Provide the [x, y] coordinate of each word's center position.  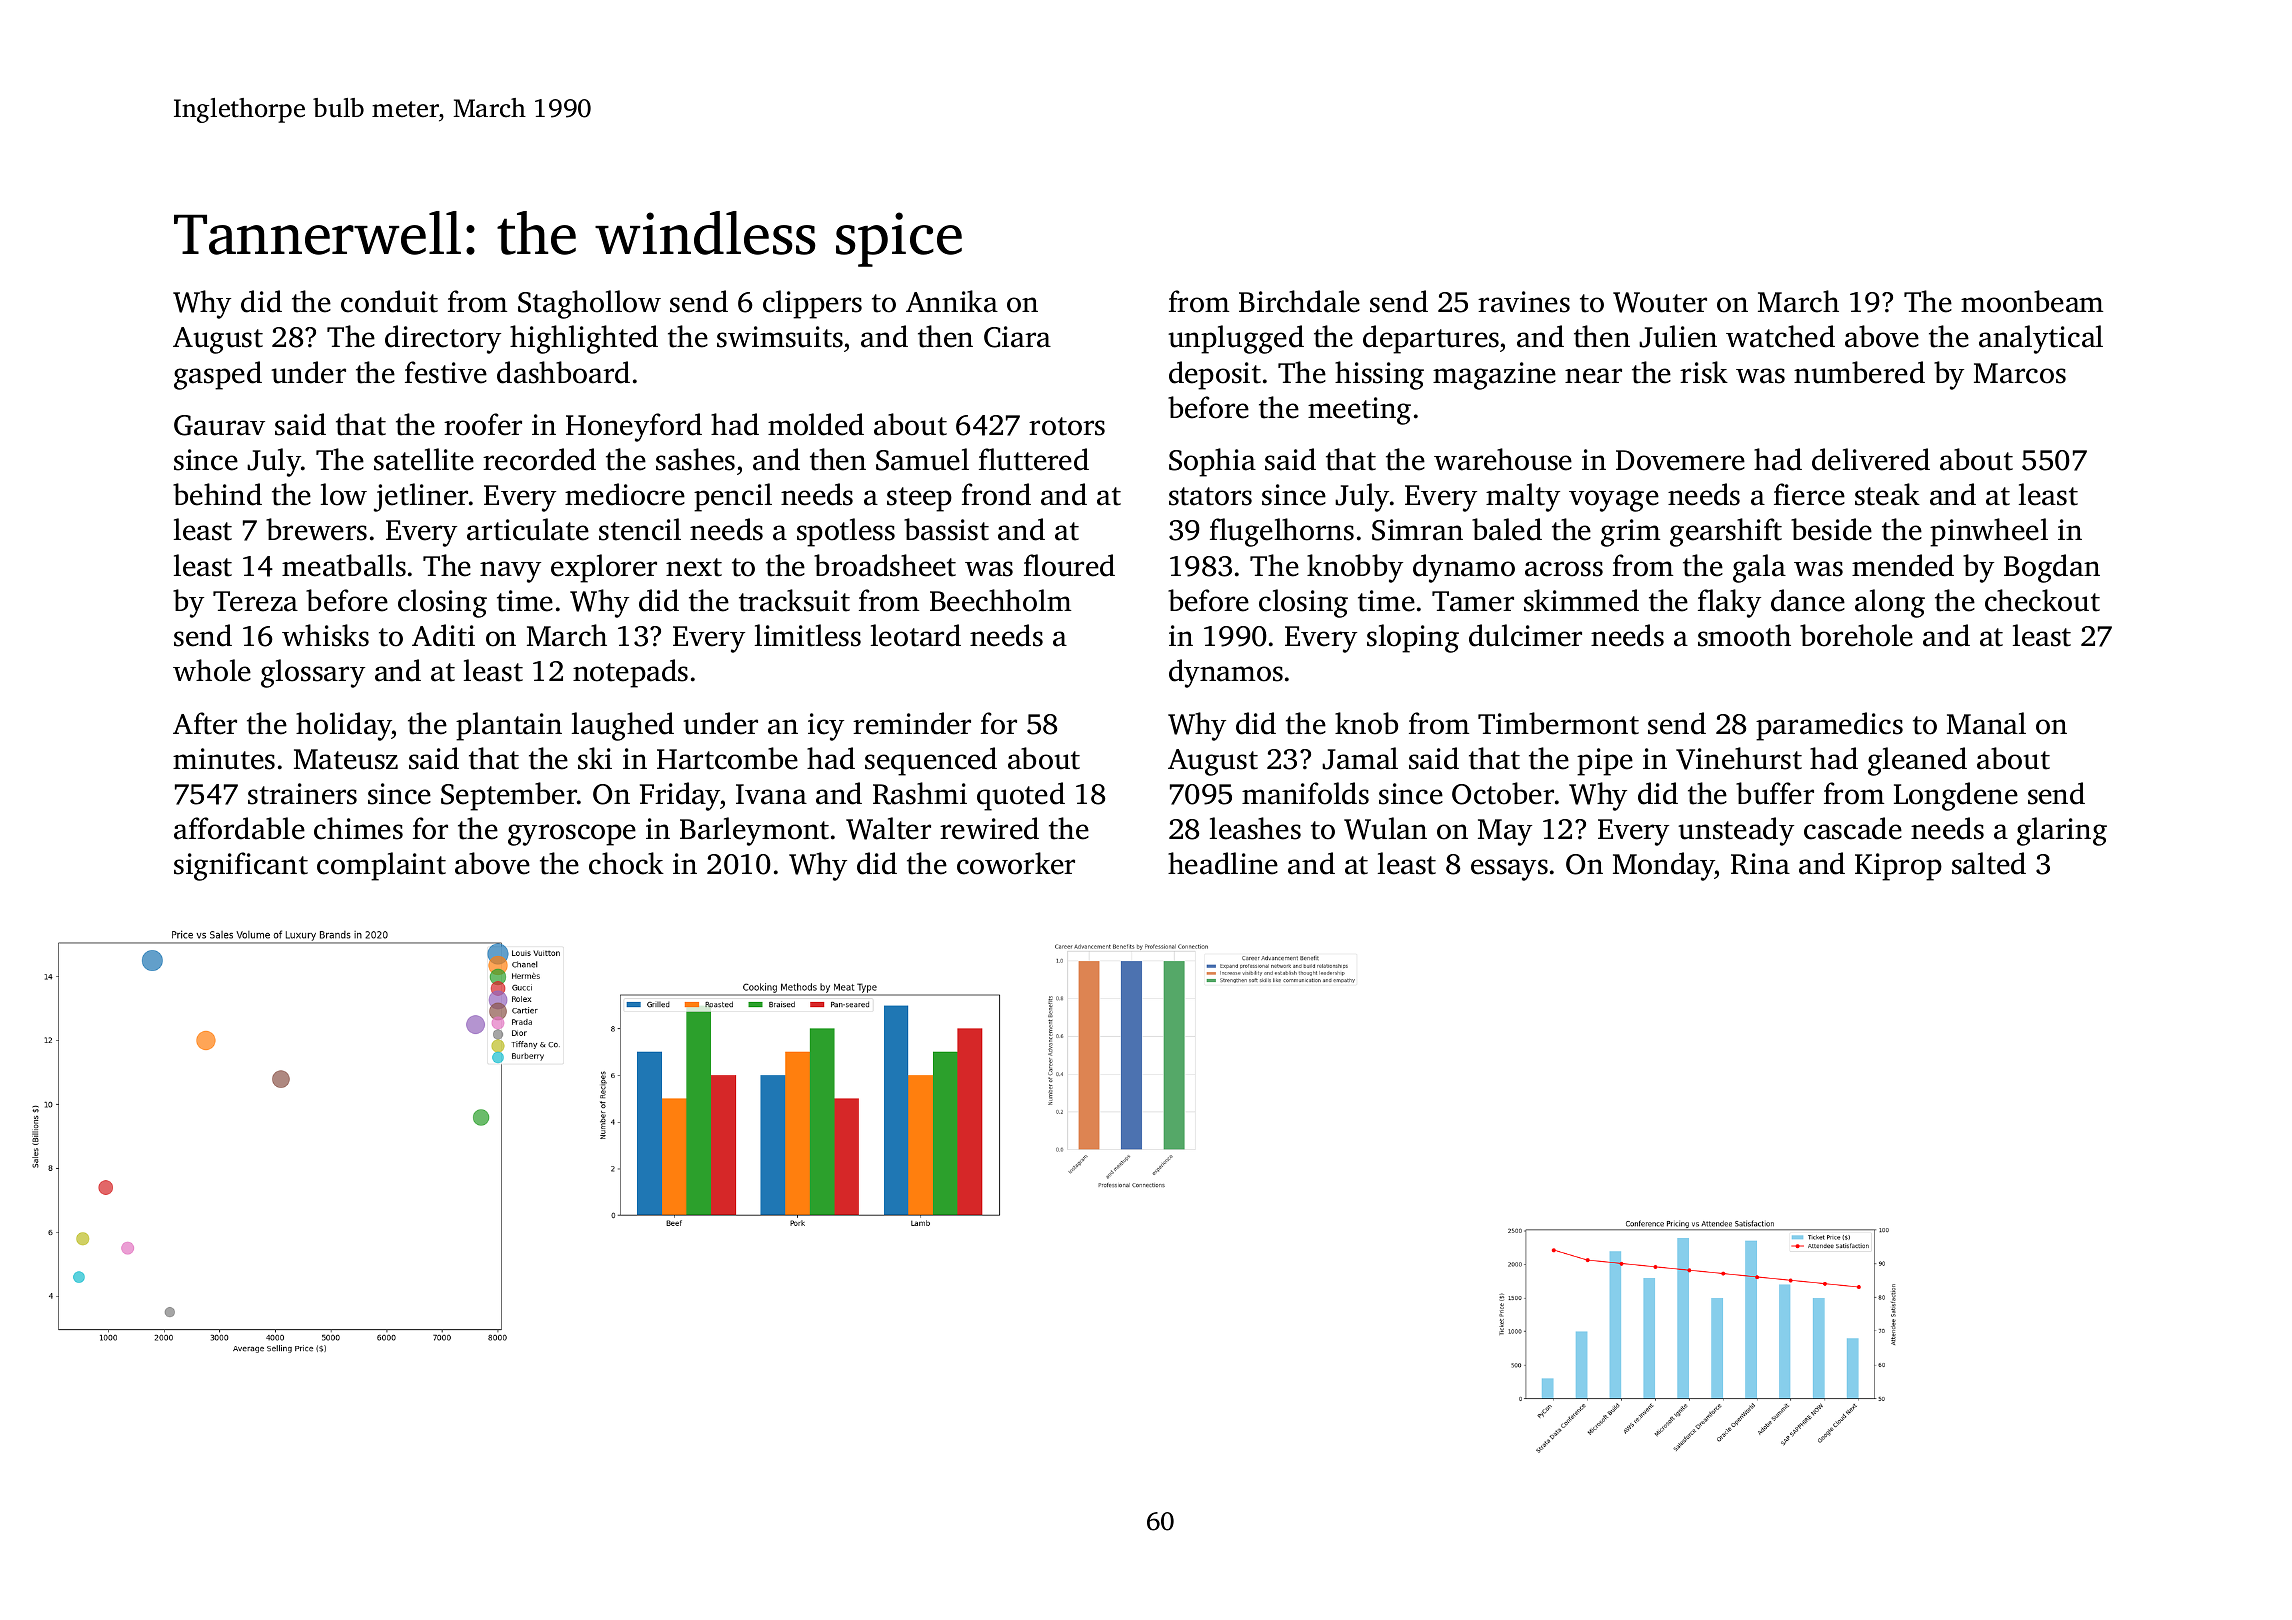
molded [816, 424]
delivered [1871, 459]
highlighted [584, 339]
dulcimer [1525, 635]
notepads [630, 673]
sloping [1413, 638]
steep [919, 499]
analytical [2041, 339]
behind [217, 494]
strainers [302, 794]
